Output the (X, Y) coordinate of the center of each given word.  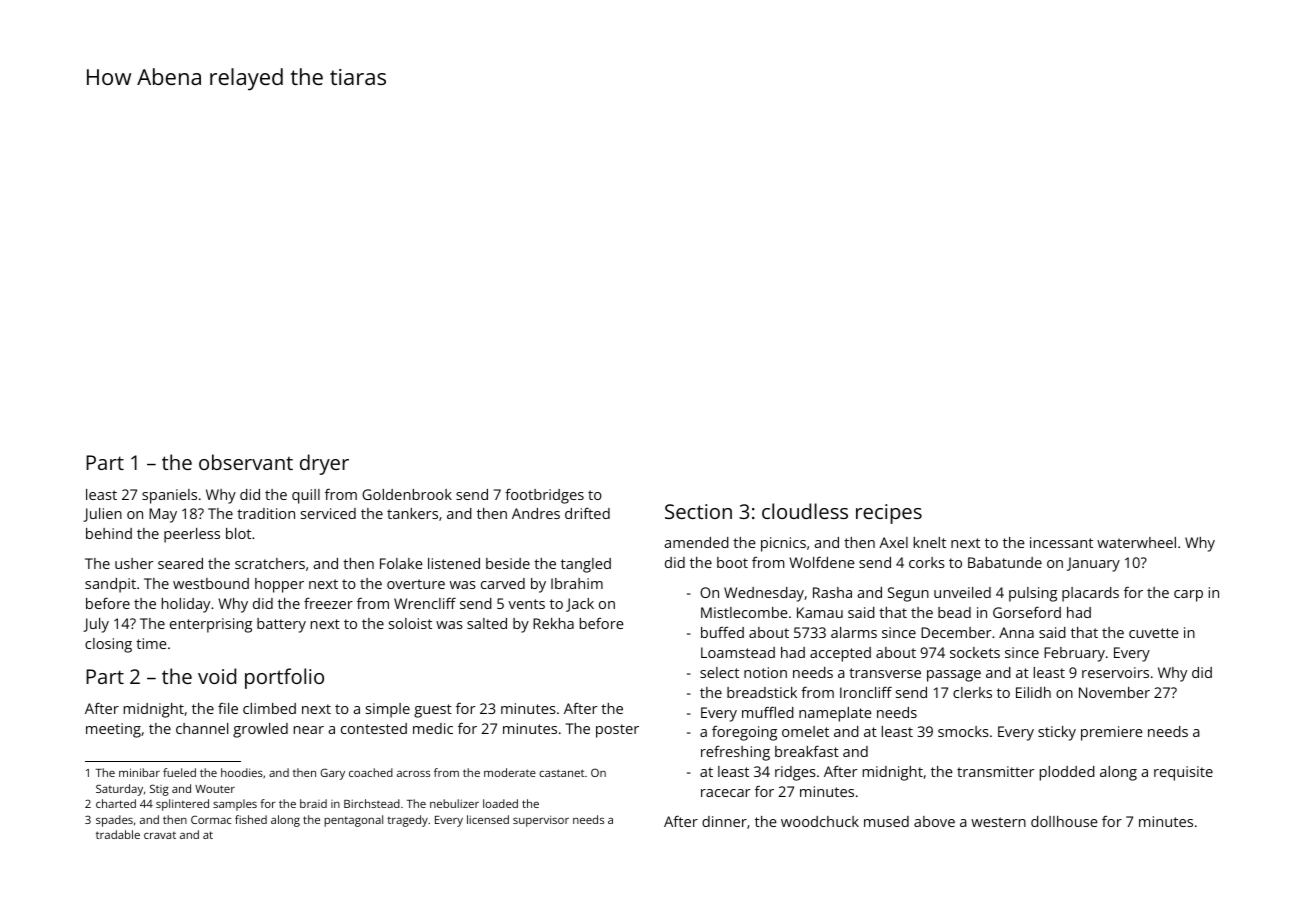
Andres (536, 513)
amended (697, 542)
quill (306, 496)
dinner (724, 821)
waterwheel (1136, 542)
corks (927, 562)
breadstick (762, 692)
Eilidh (1033, 692)
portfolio (284, 678)
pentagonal (353, 821)
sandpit (110, 585)
